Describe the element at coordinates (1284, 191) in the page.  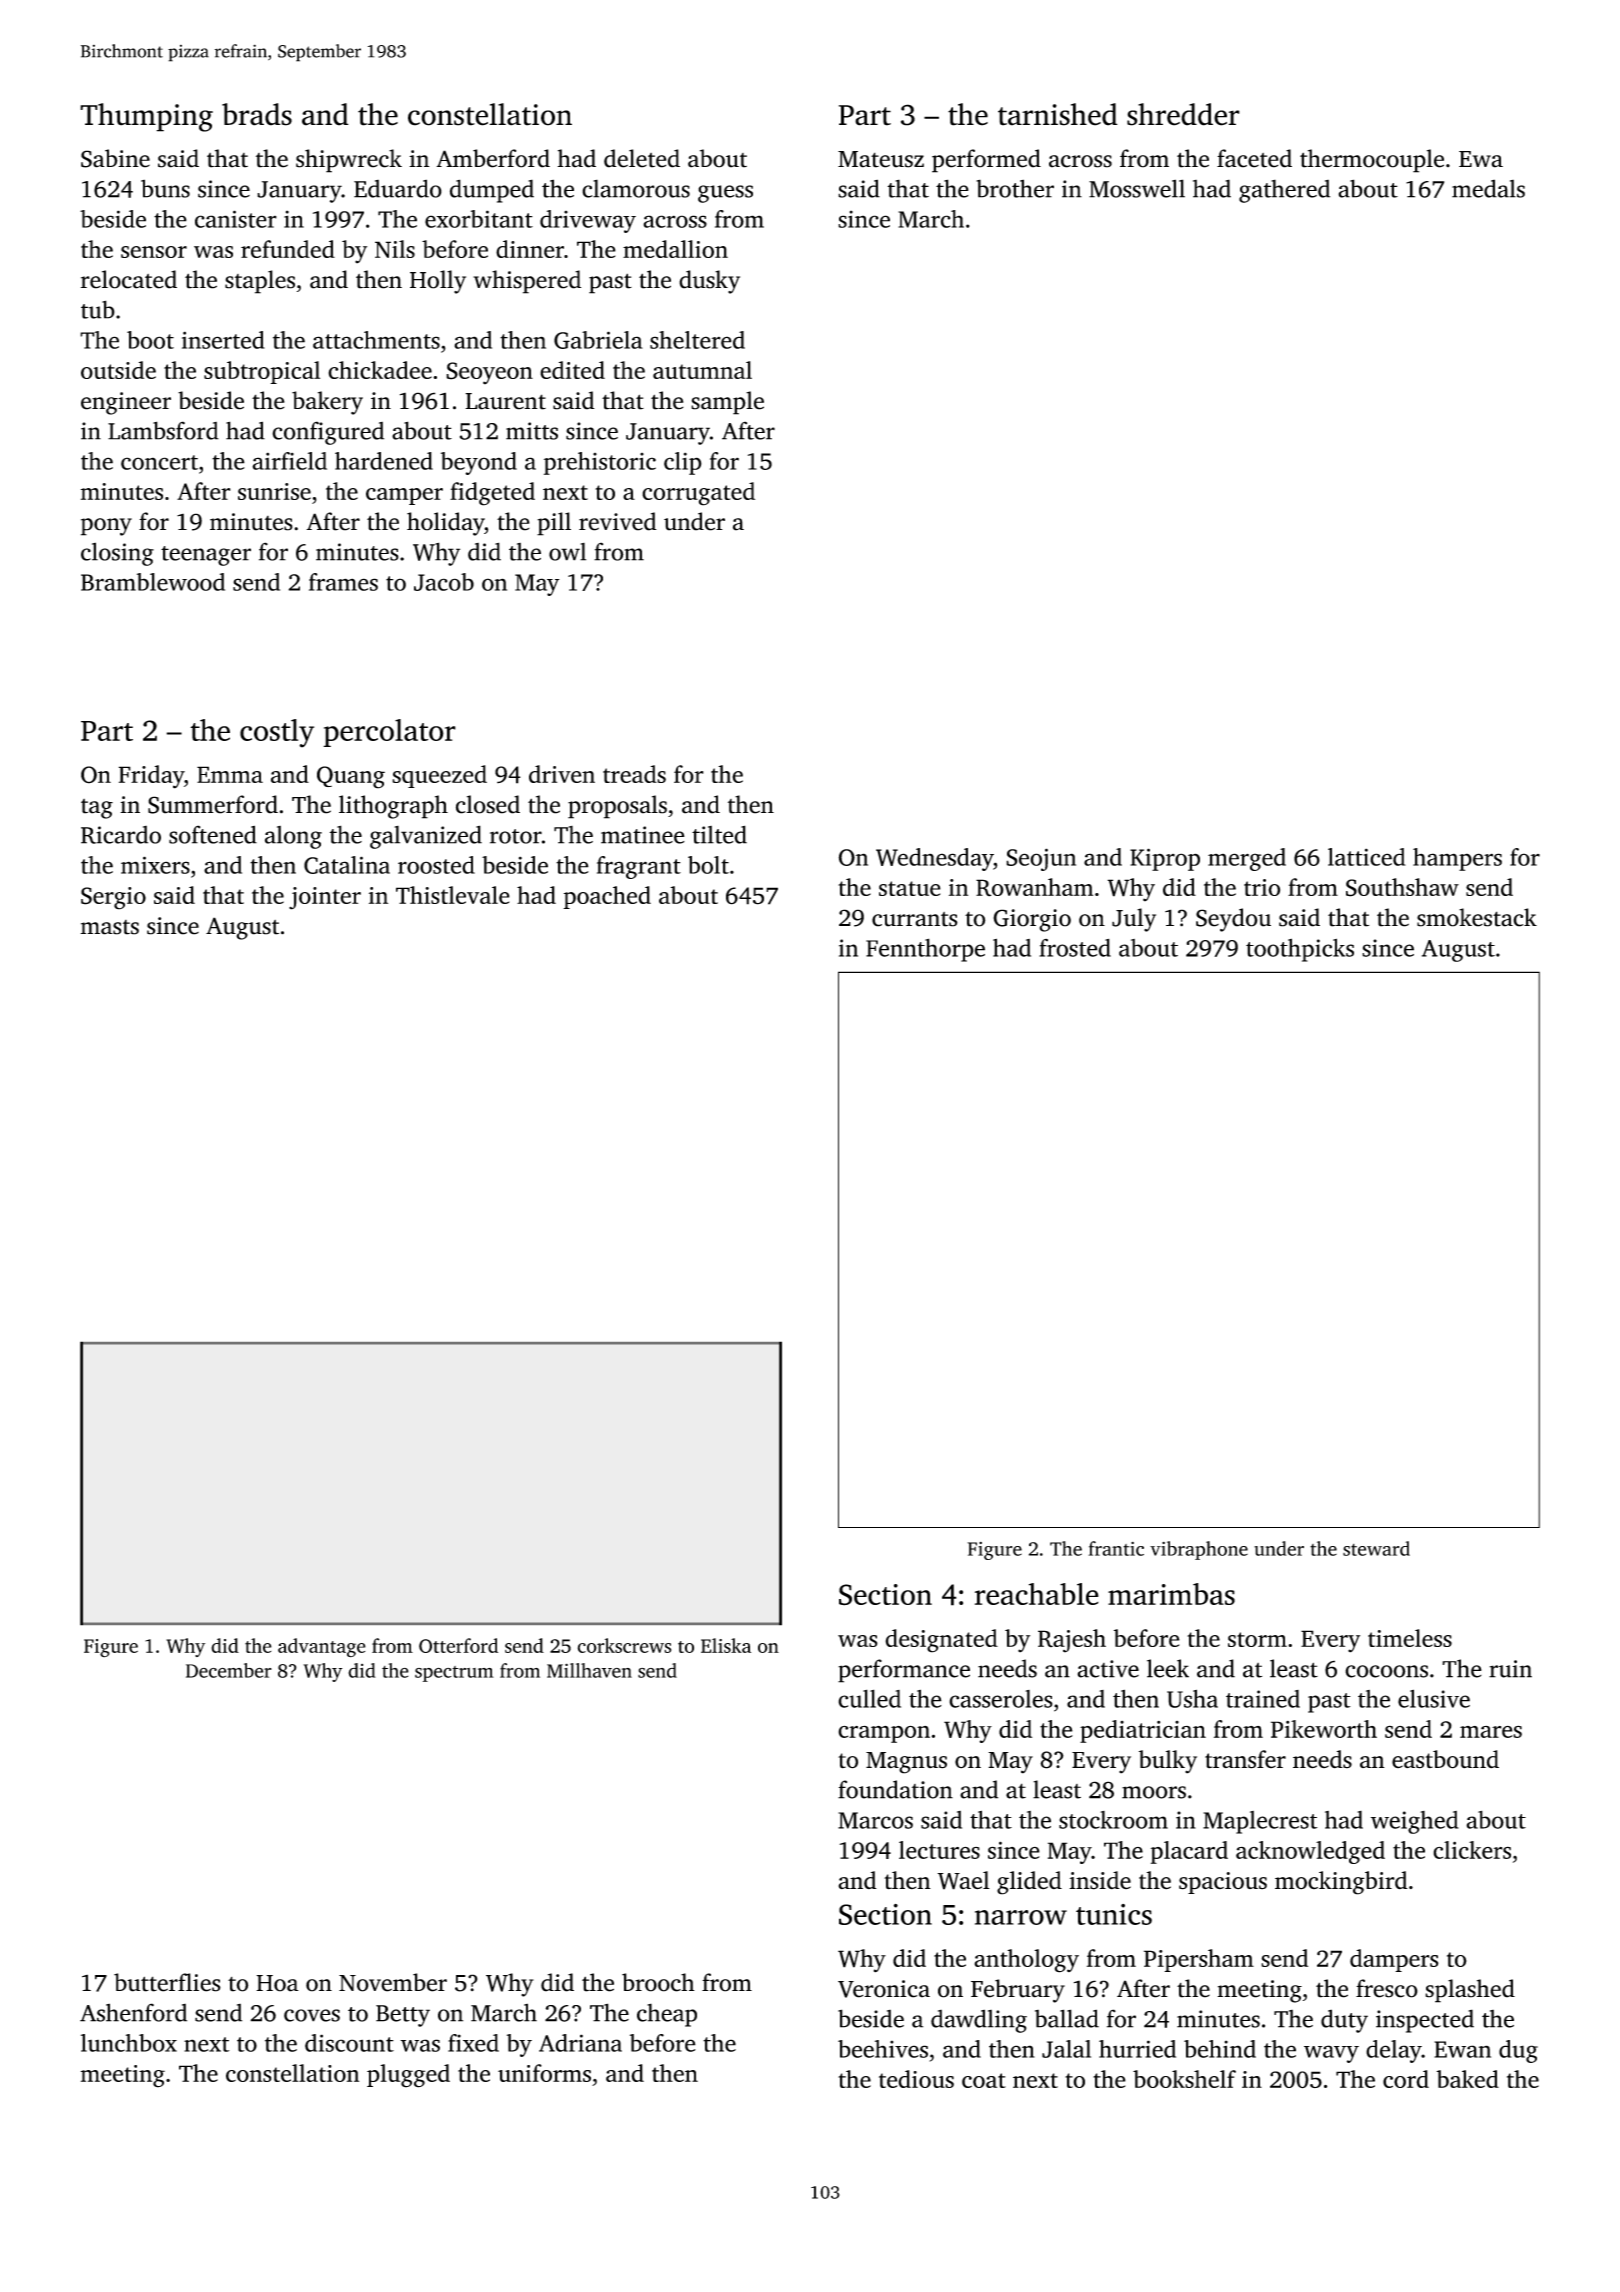
I see `gathered` at that location.
